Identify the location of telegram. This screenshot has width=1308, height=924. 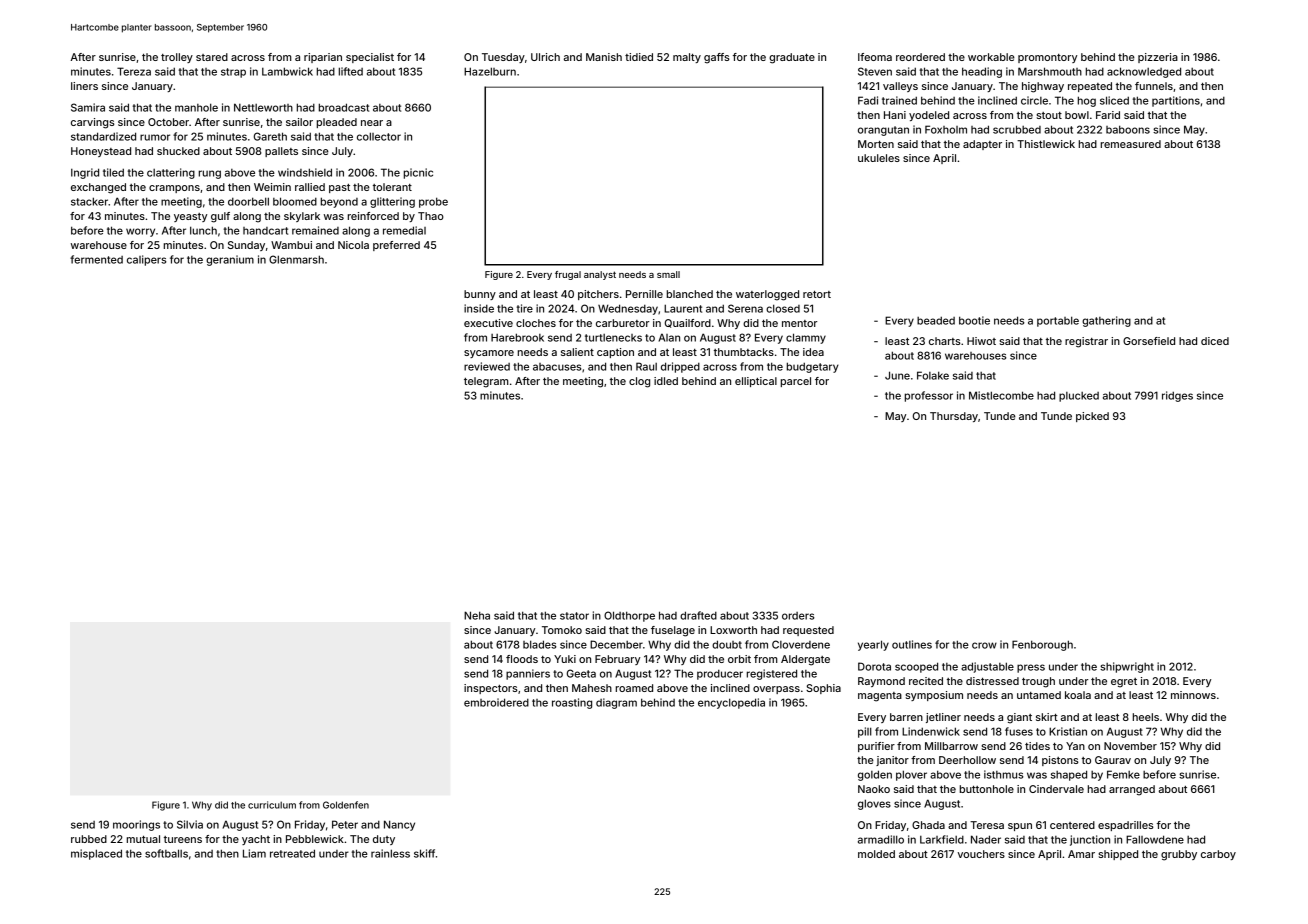
(486, 382).
